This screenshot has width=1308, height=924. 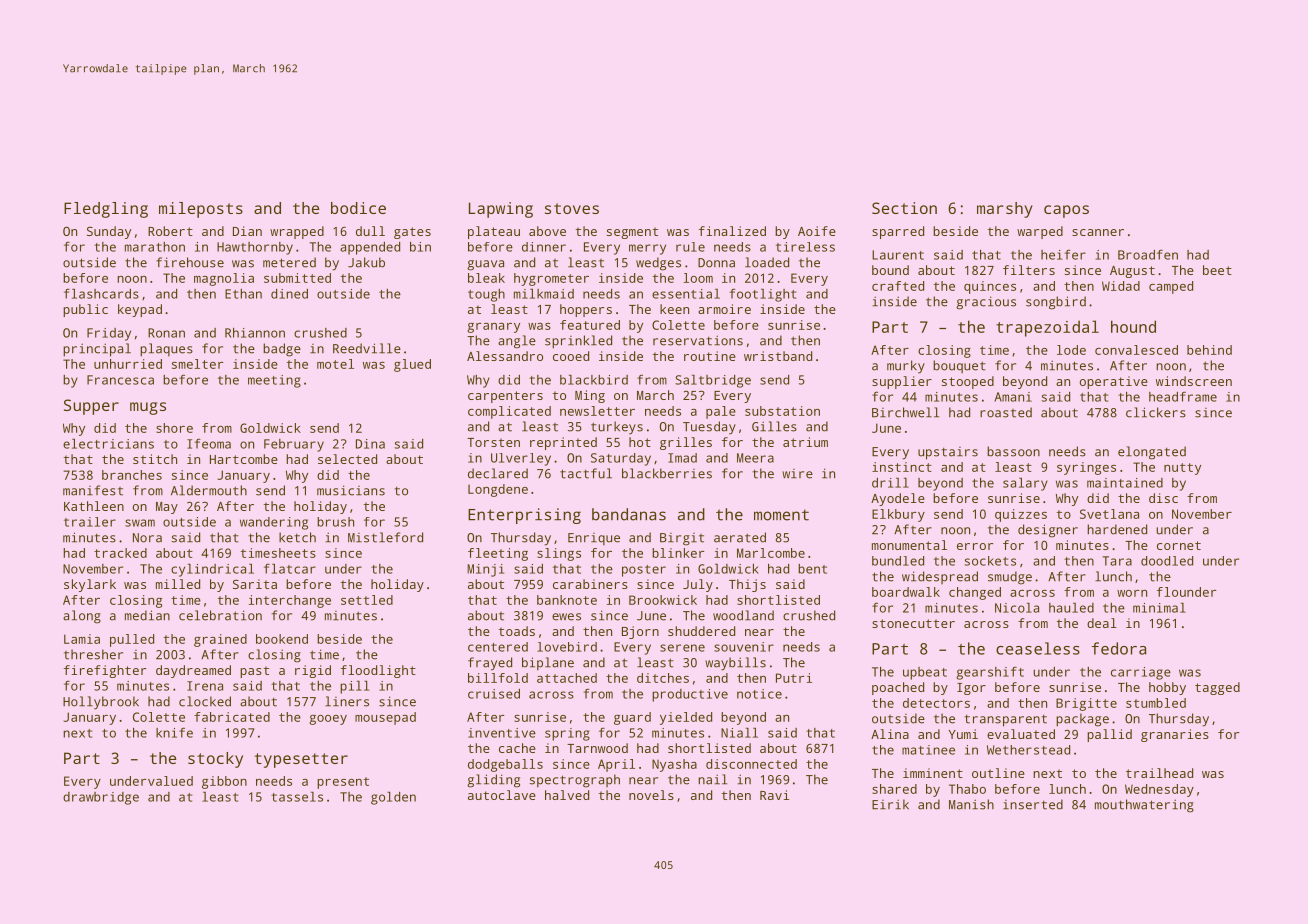 What do you see at coordinates (297, 797) in the screenshot?
I see `tassels` at bounding box center [297, 797].
